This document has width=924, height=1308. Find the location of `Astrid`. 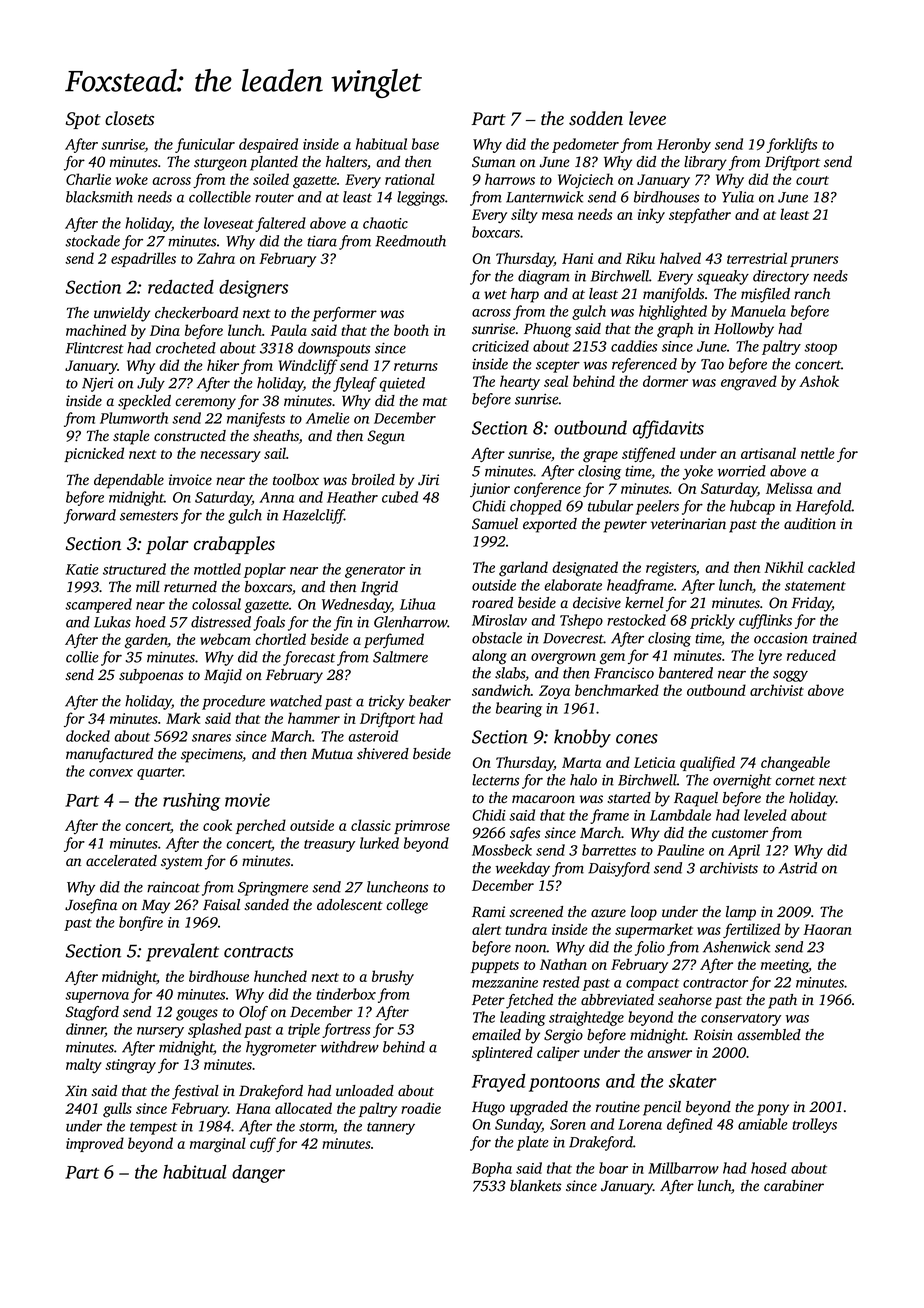

Astrid is located at coordinates (797, 868).
